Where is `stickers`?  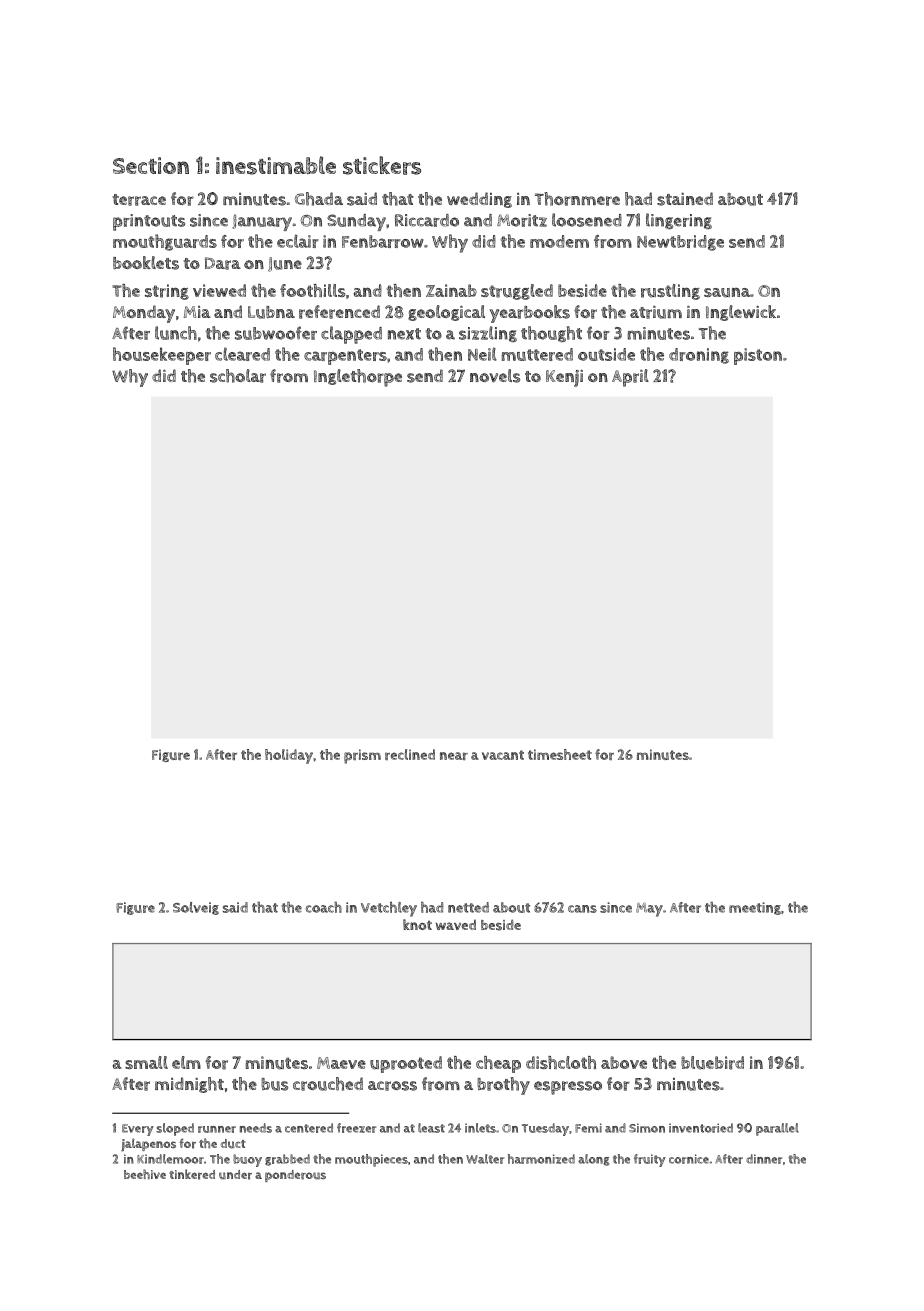
stickers is located at coordinates (382, 165).
